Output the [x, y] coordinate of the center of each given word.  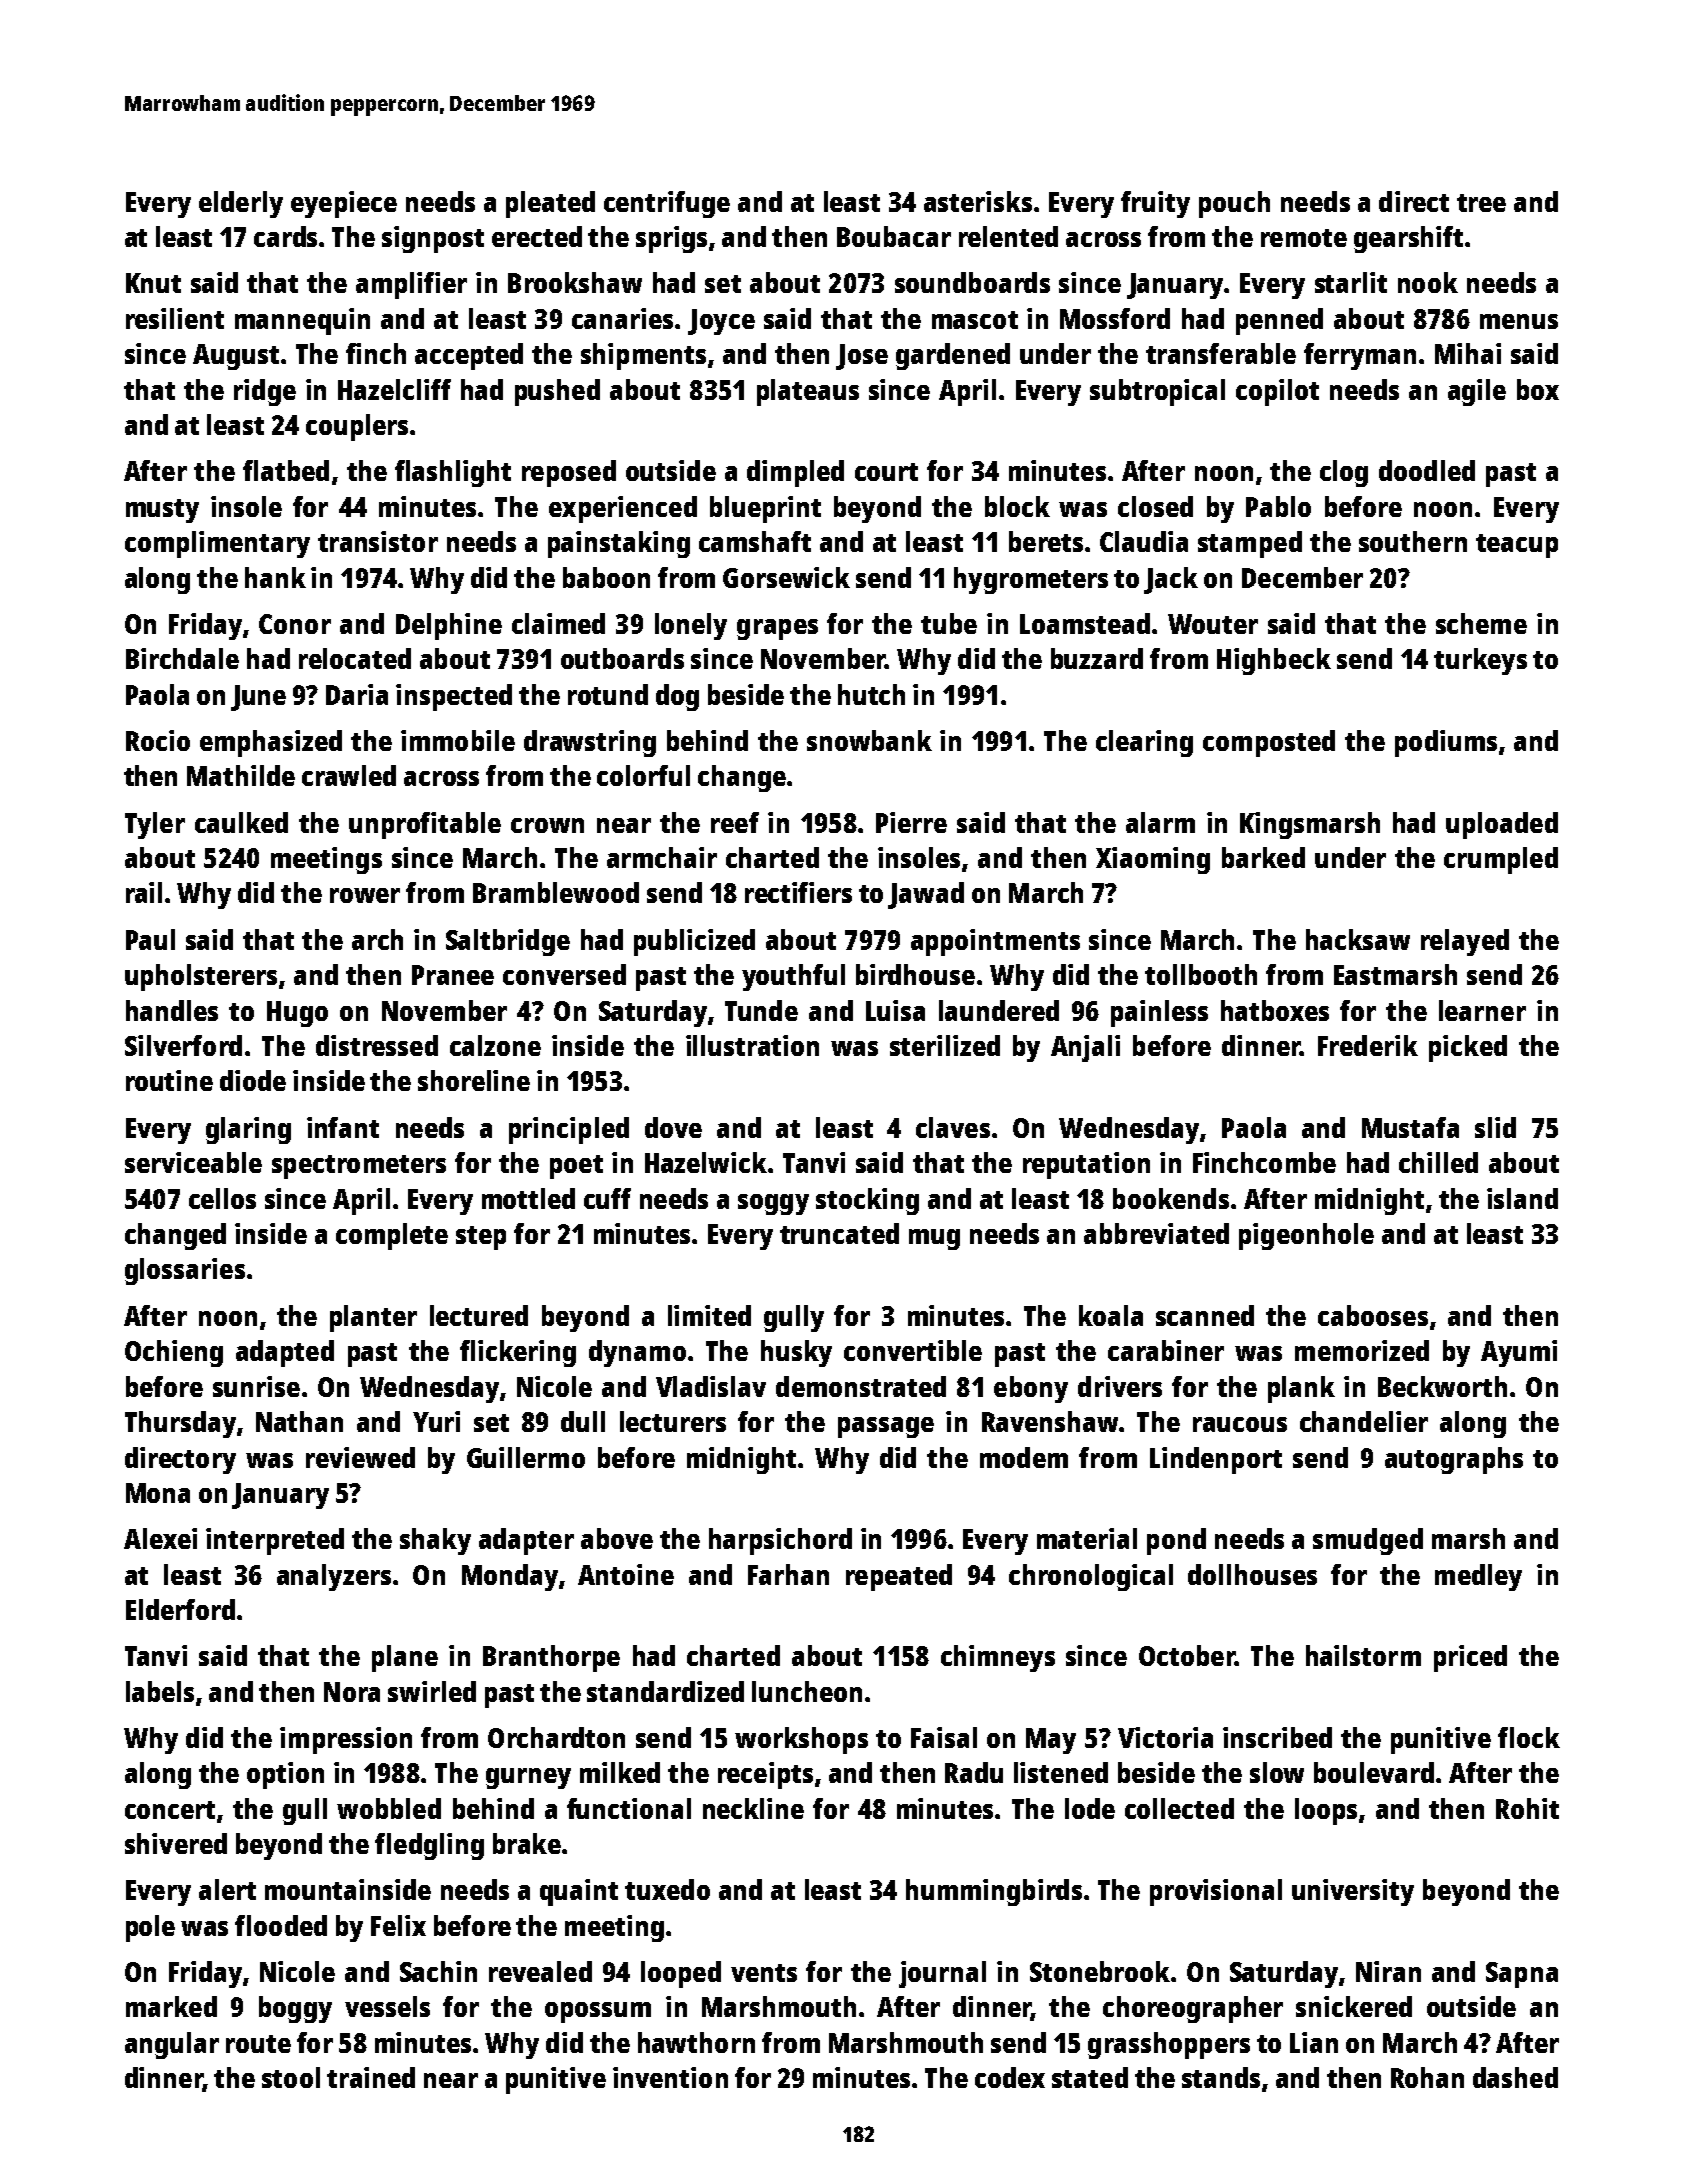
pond [1176, 1541]
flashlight [453, 473]
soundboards [972, 282]
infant [343, 1127]
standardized [665, 1691]
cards [285, 236]
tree [1481, 203]
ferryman [1360, 356]
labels [160, 1691]
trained [371, 2077]
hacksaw [1358, 939]
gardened [953, 356]
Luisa [895, 1010]
